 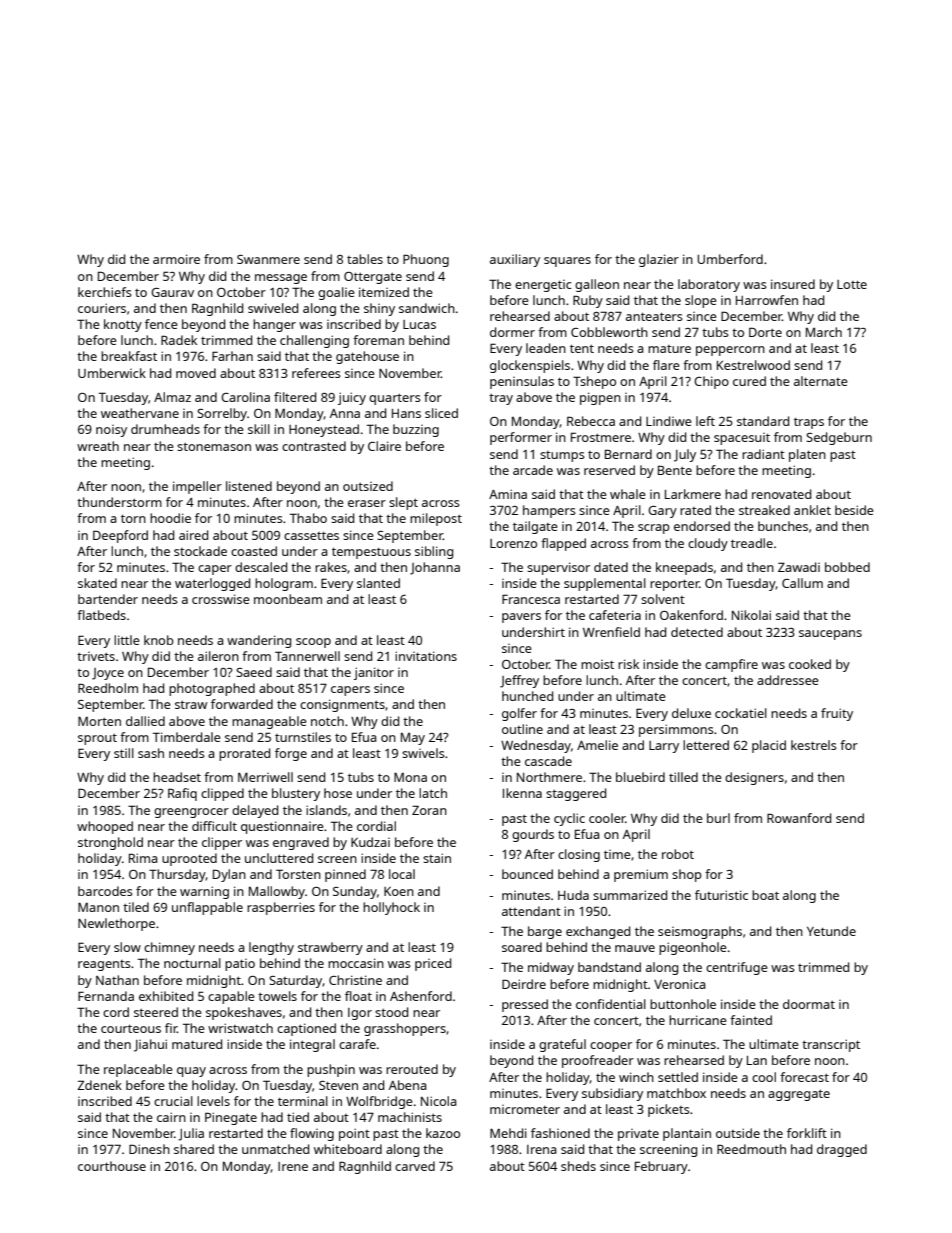 What do you see at coordinates (131, 1028) in the document?
I see `courteous` at bounding box center [131, 1028].
